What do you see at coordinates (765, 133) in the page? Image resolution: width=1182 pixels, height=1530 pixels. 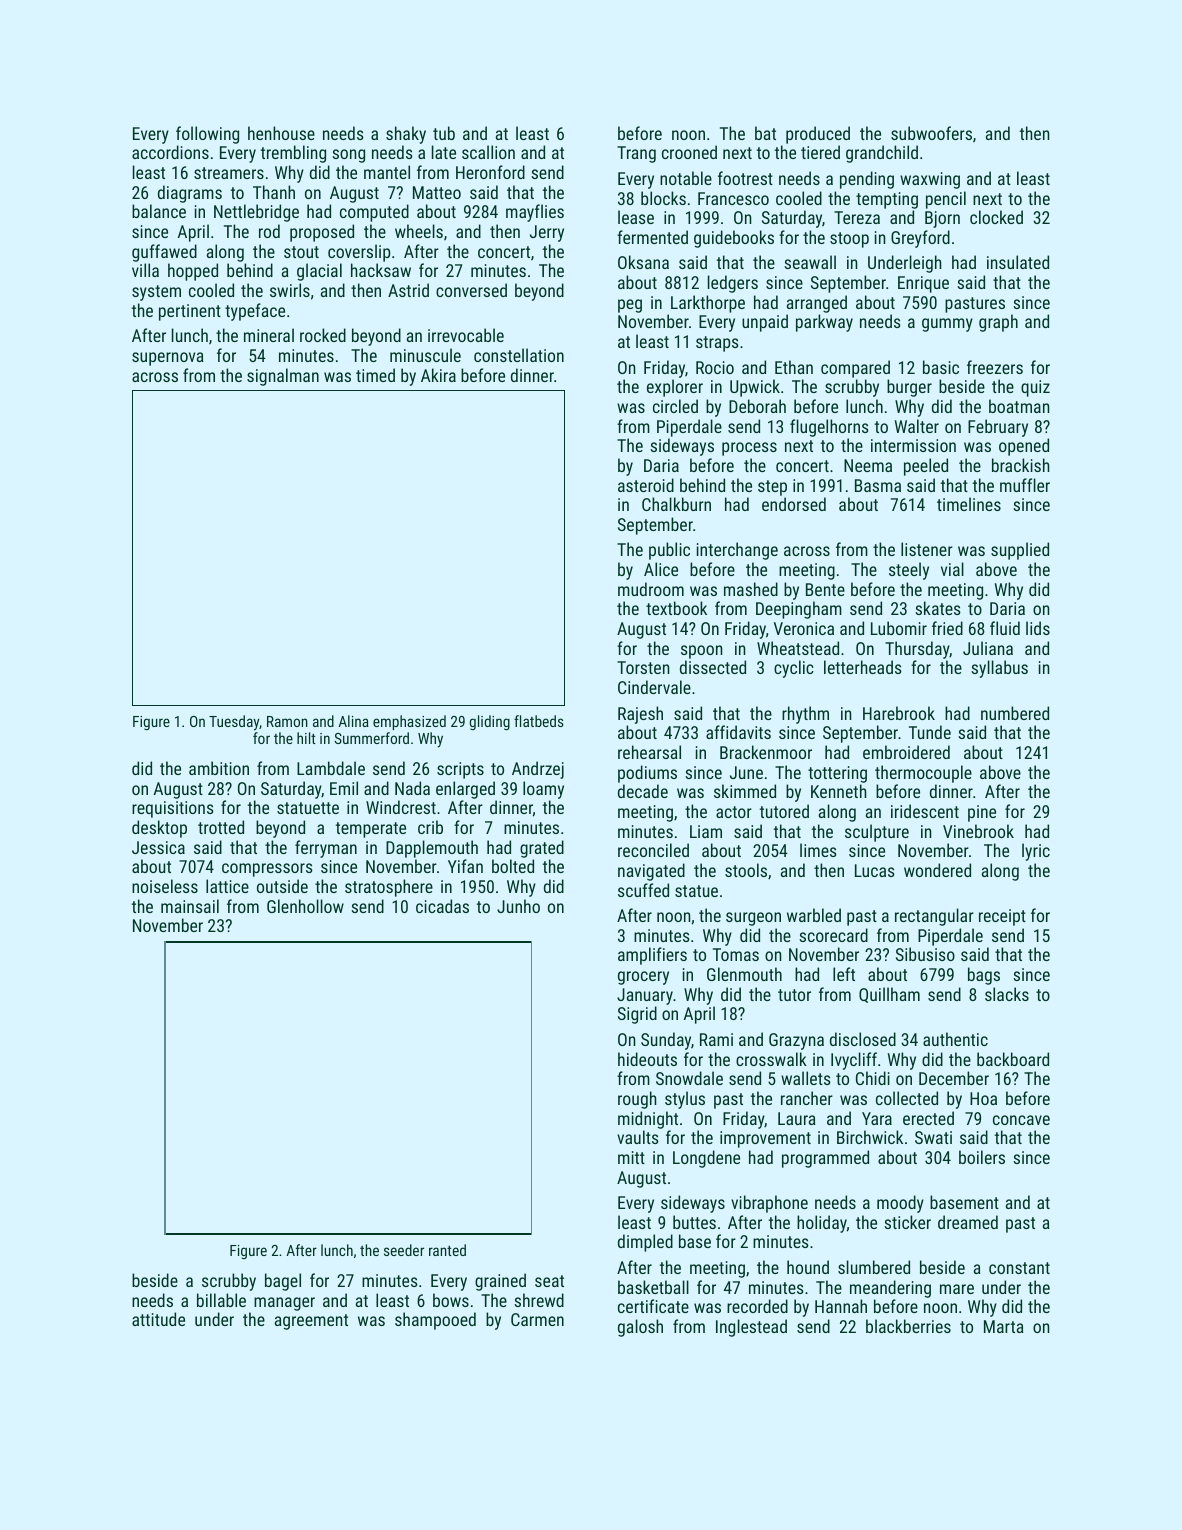 I see `bat` at bounding box center [765, 133].
